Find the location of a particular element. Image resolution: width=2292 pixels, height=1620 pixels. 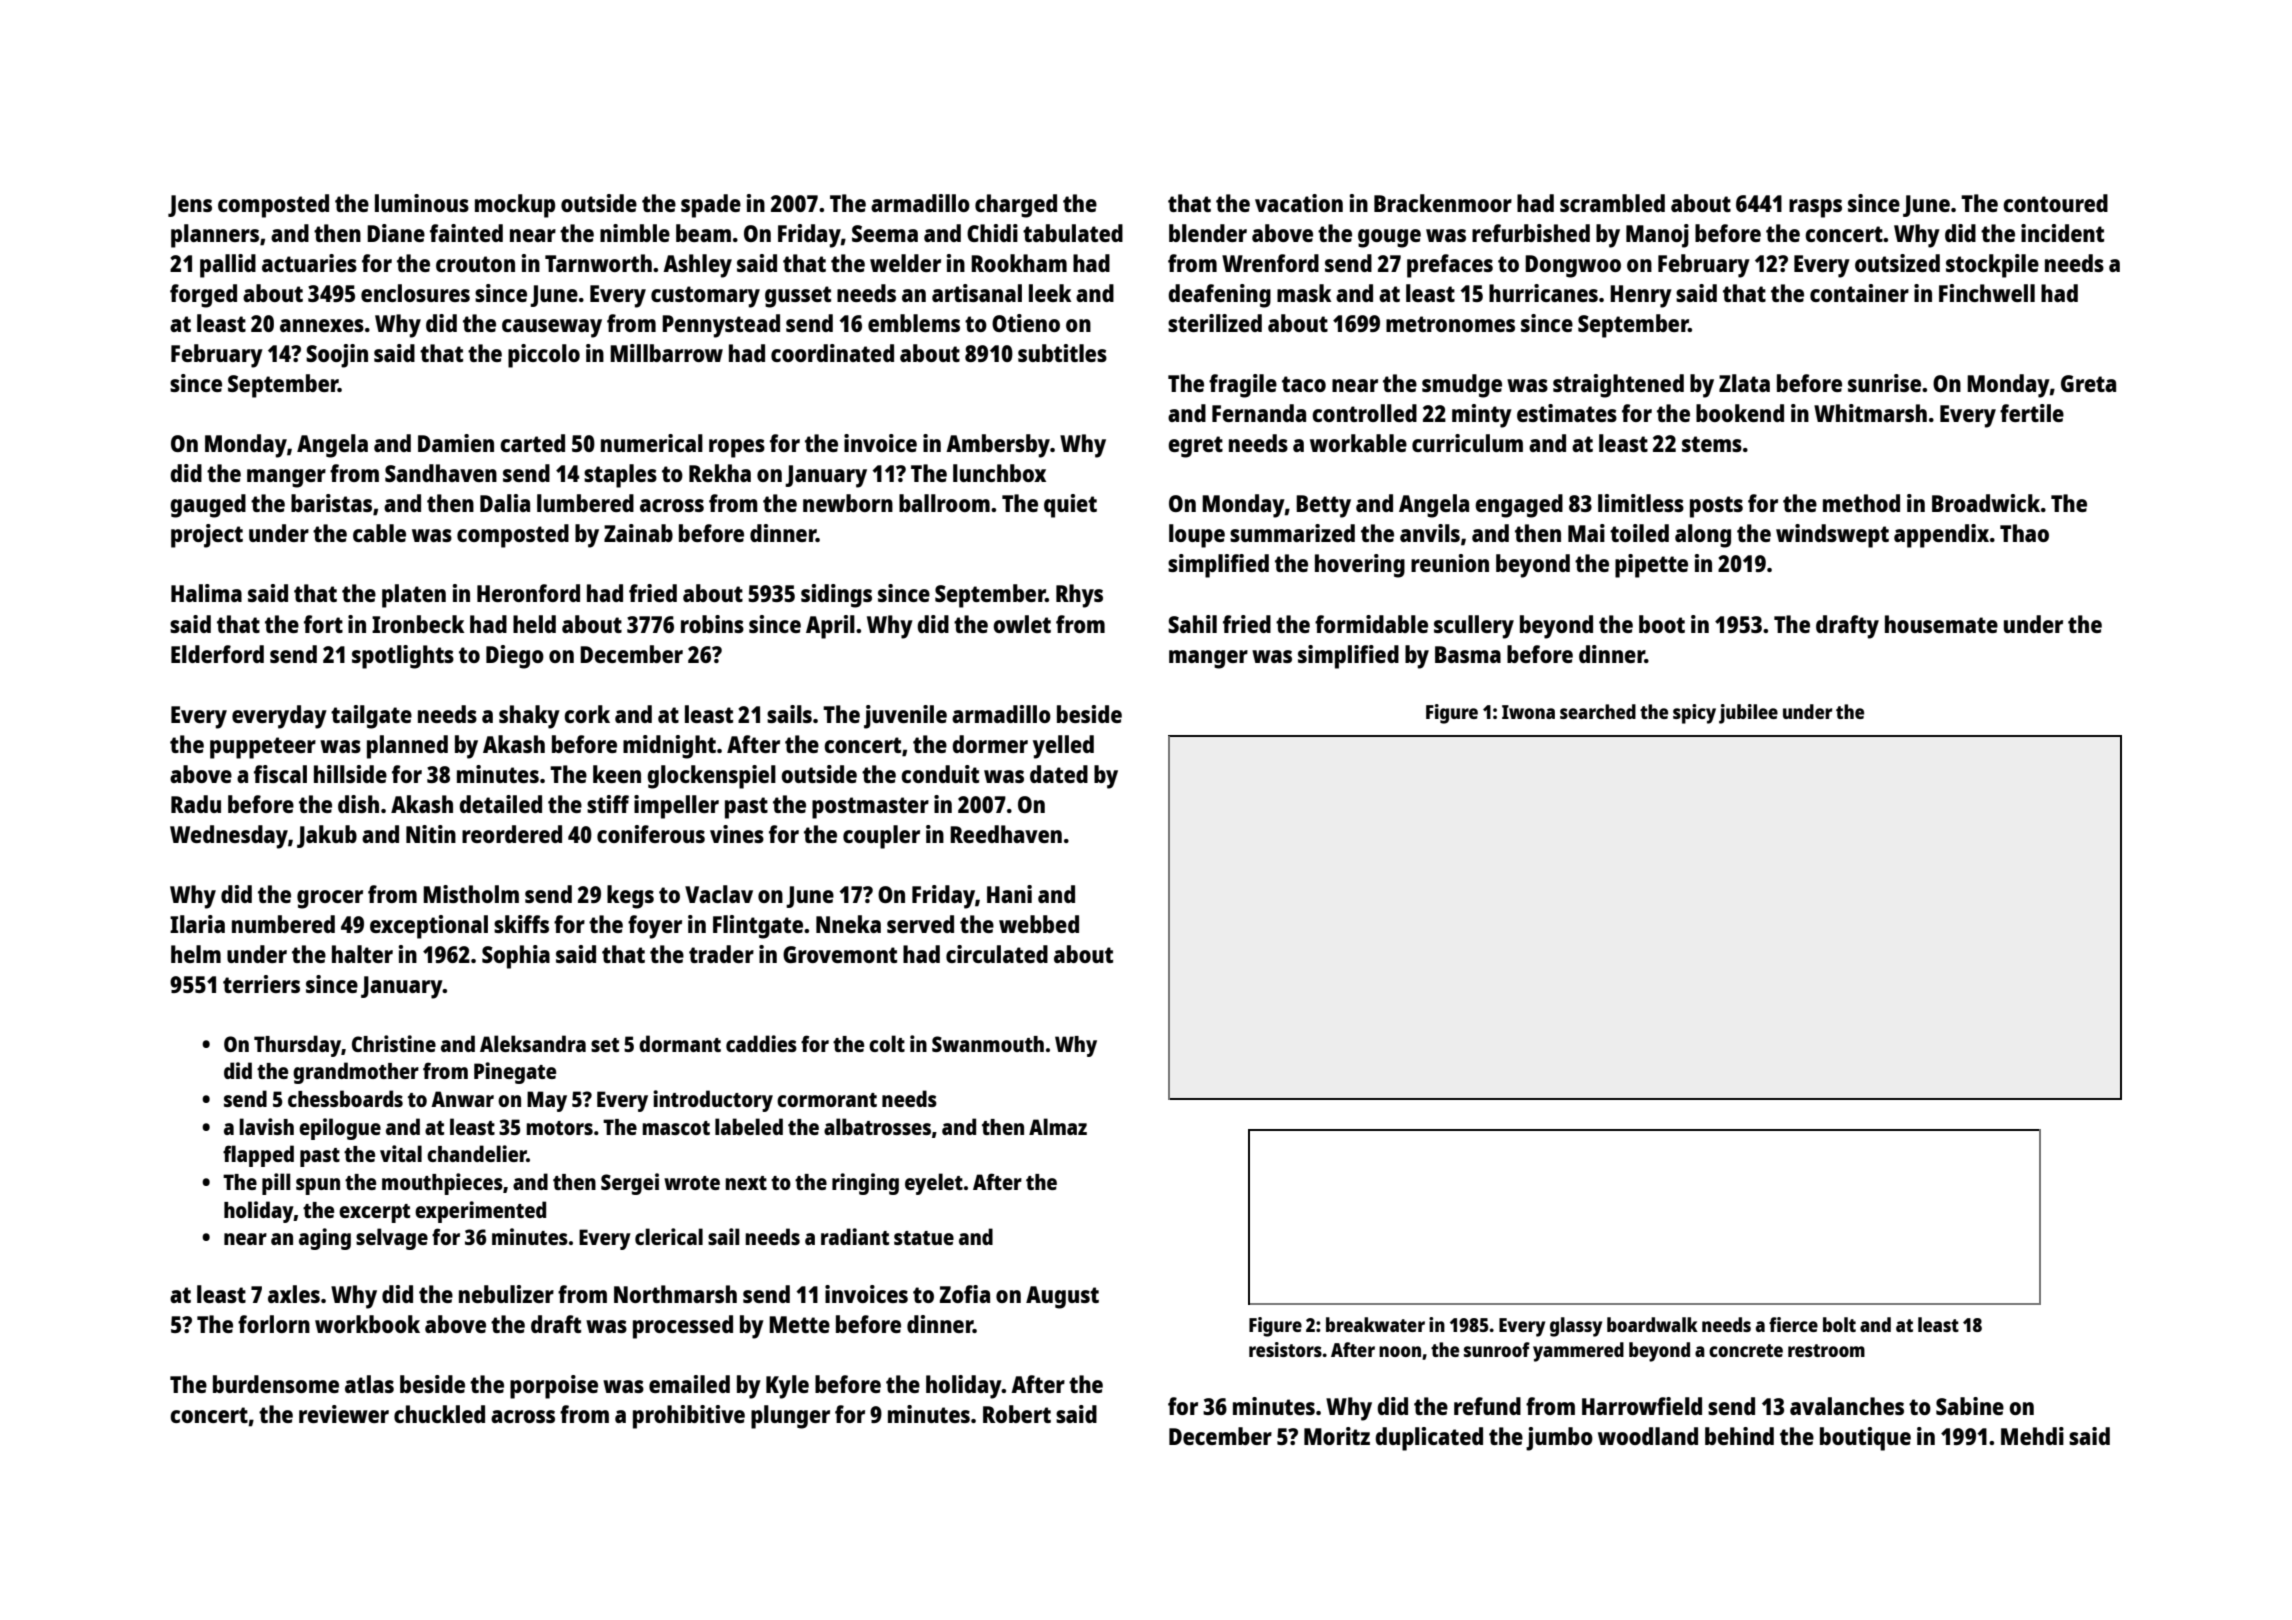

Millbarrow is located at coordinates (666, 353).
